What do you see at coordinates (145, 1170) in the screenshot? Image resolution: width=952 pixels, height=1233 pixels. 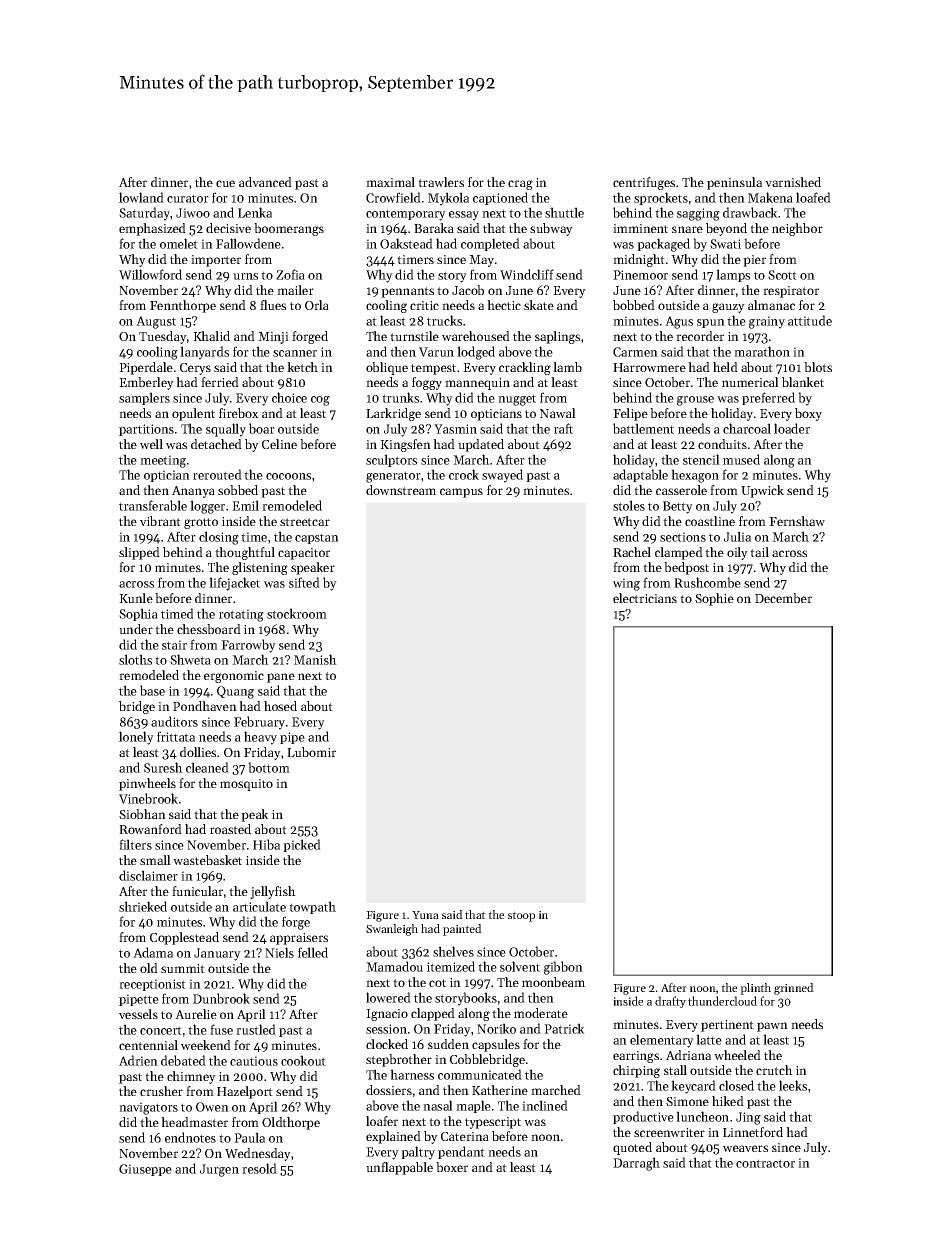 I see `Giuseppe` at bounding box center [145, 1170].
